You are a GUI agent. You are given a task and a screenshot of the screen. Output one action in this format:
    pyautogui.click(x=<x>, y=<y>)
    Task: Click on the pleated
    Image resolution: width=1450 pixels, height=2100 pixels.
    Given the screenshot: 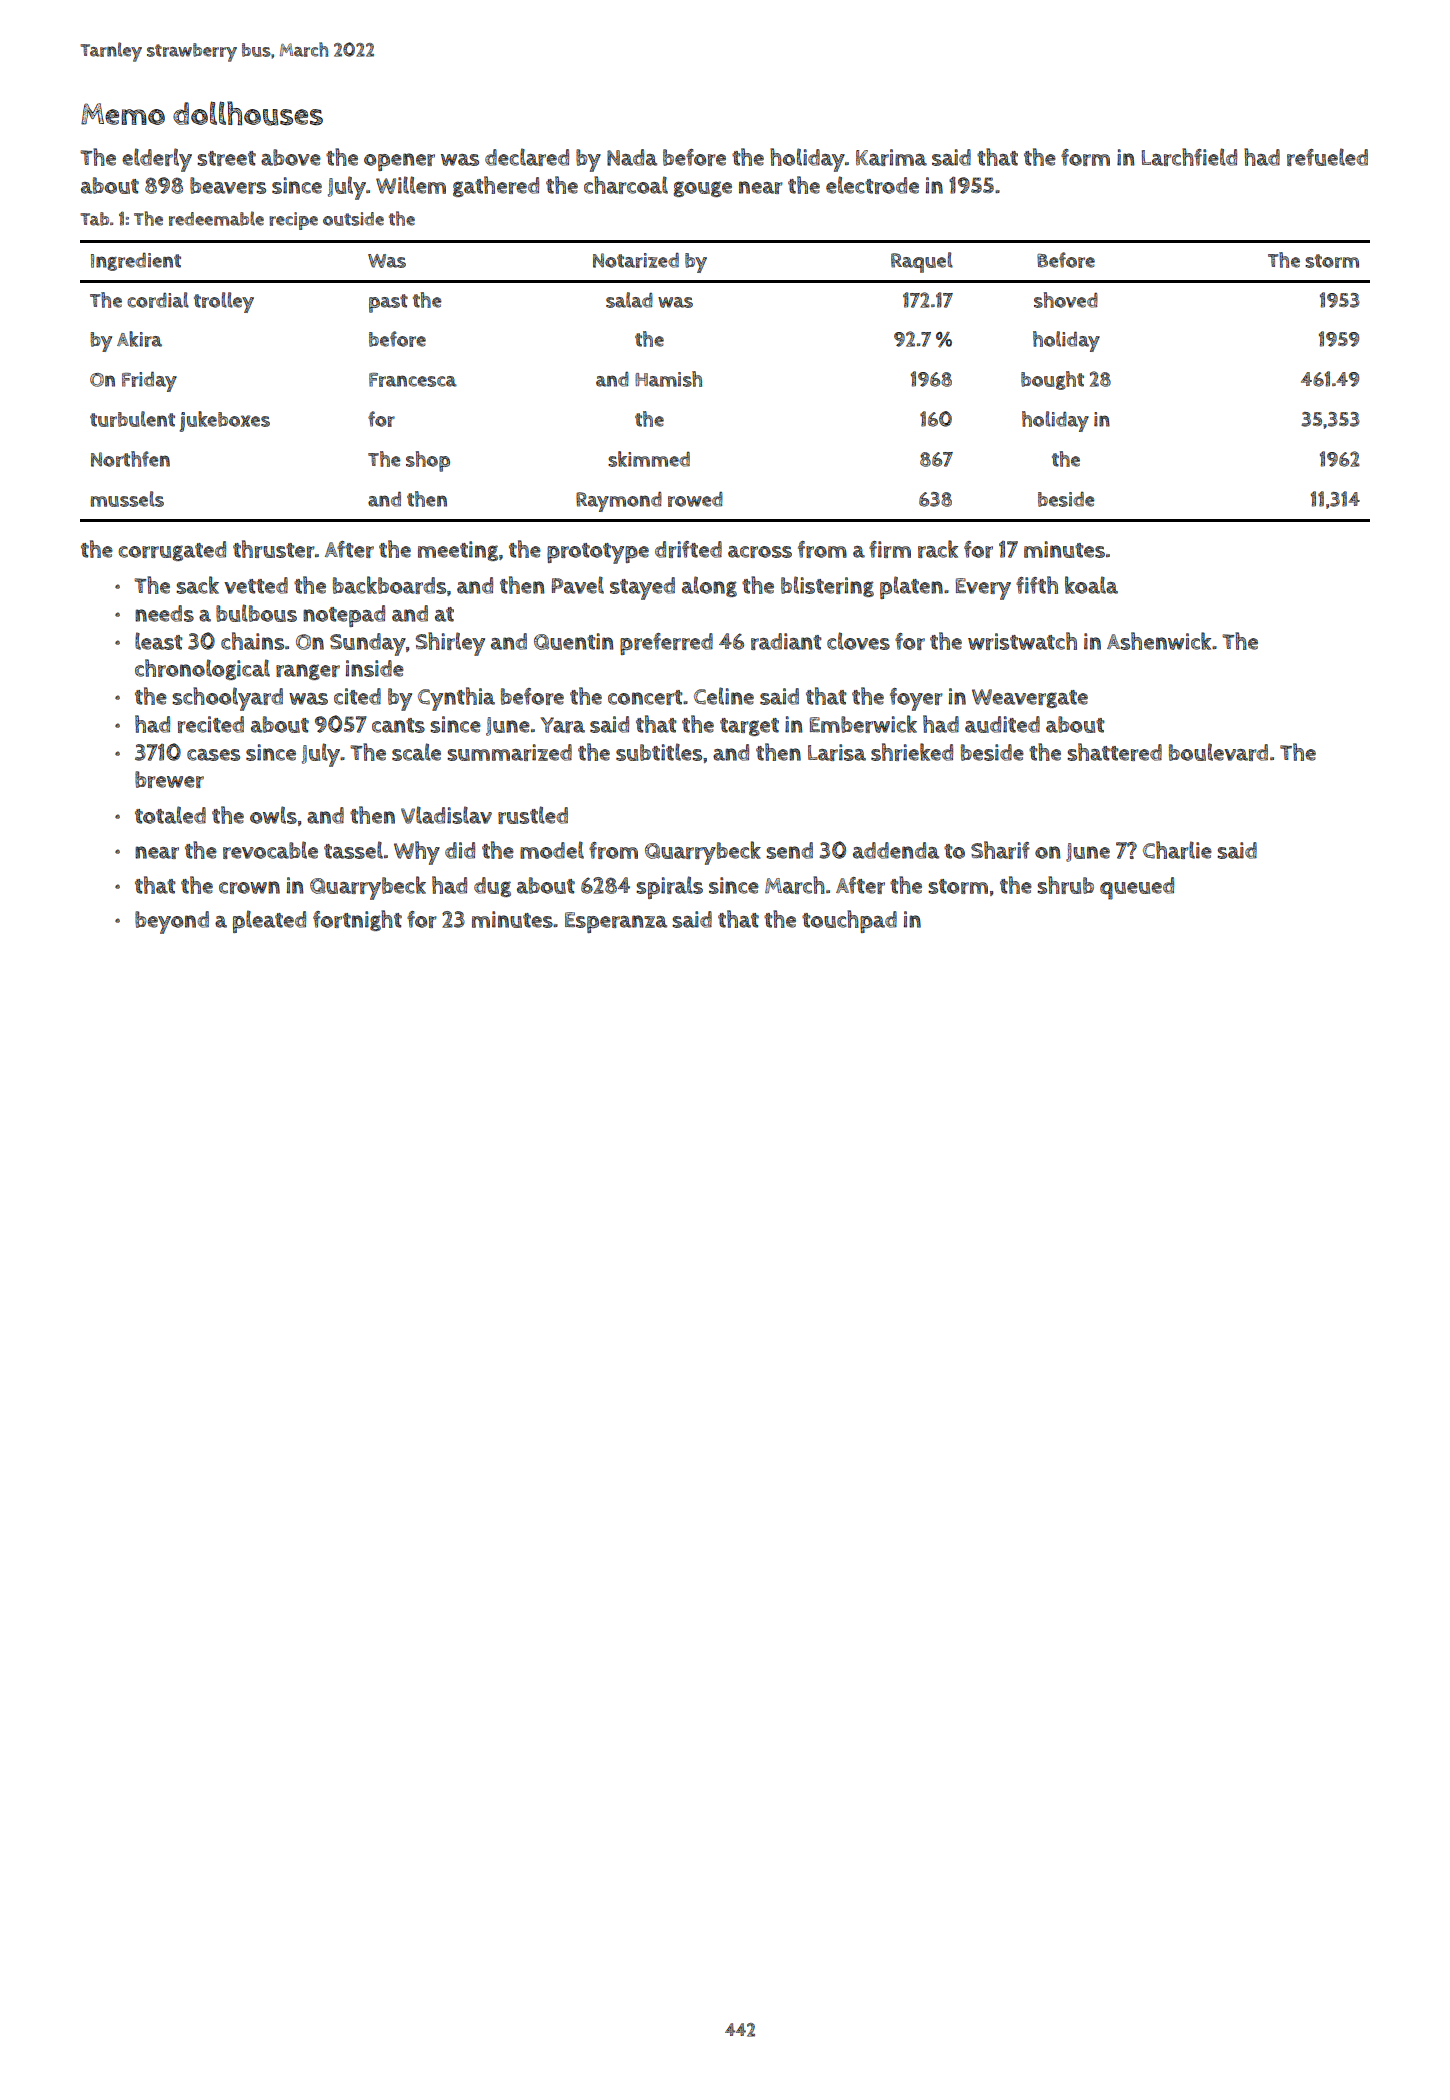 What is the action you would take?
    pyautogui.click(x=269, y=921)
